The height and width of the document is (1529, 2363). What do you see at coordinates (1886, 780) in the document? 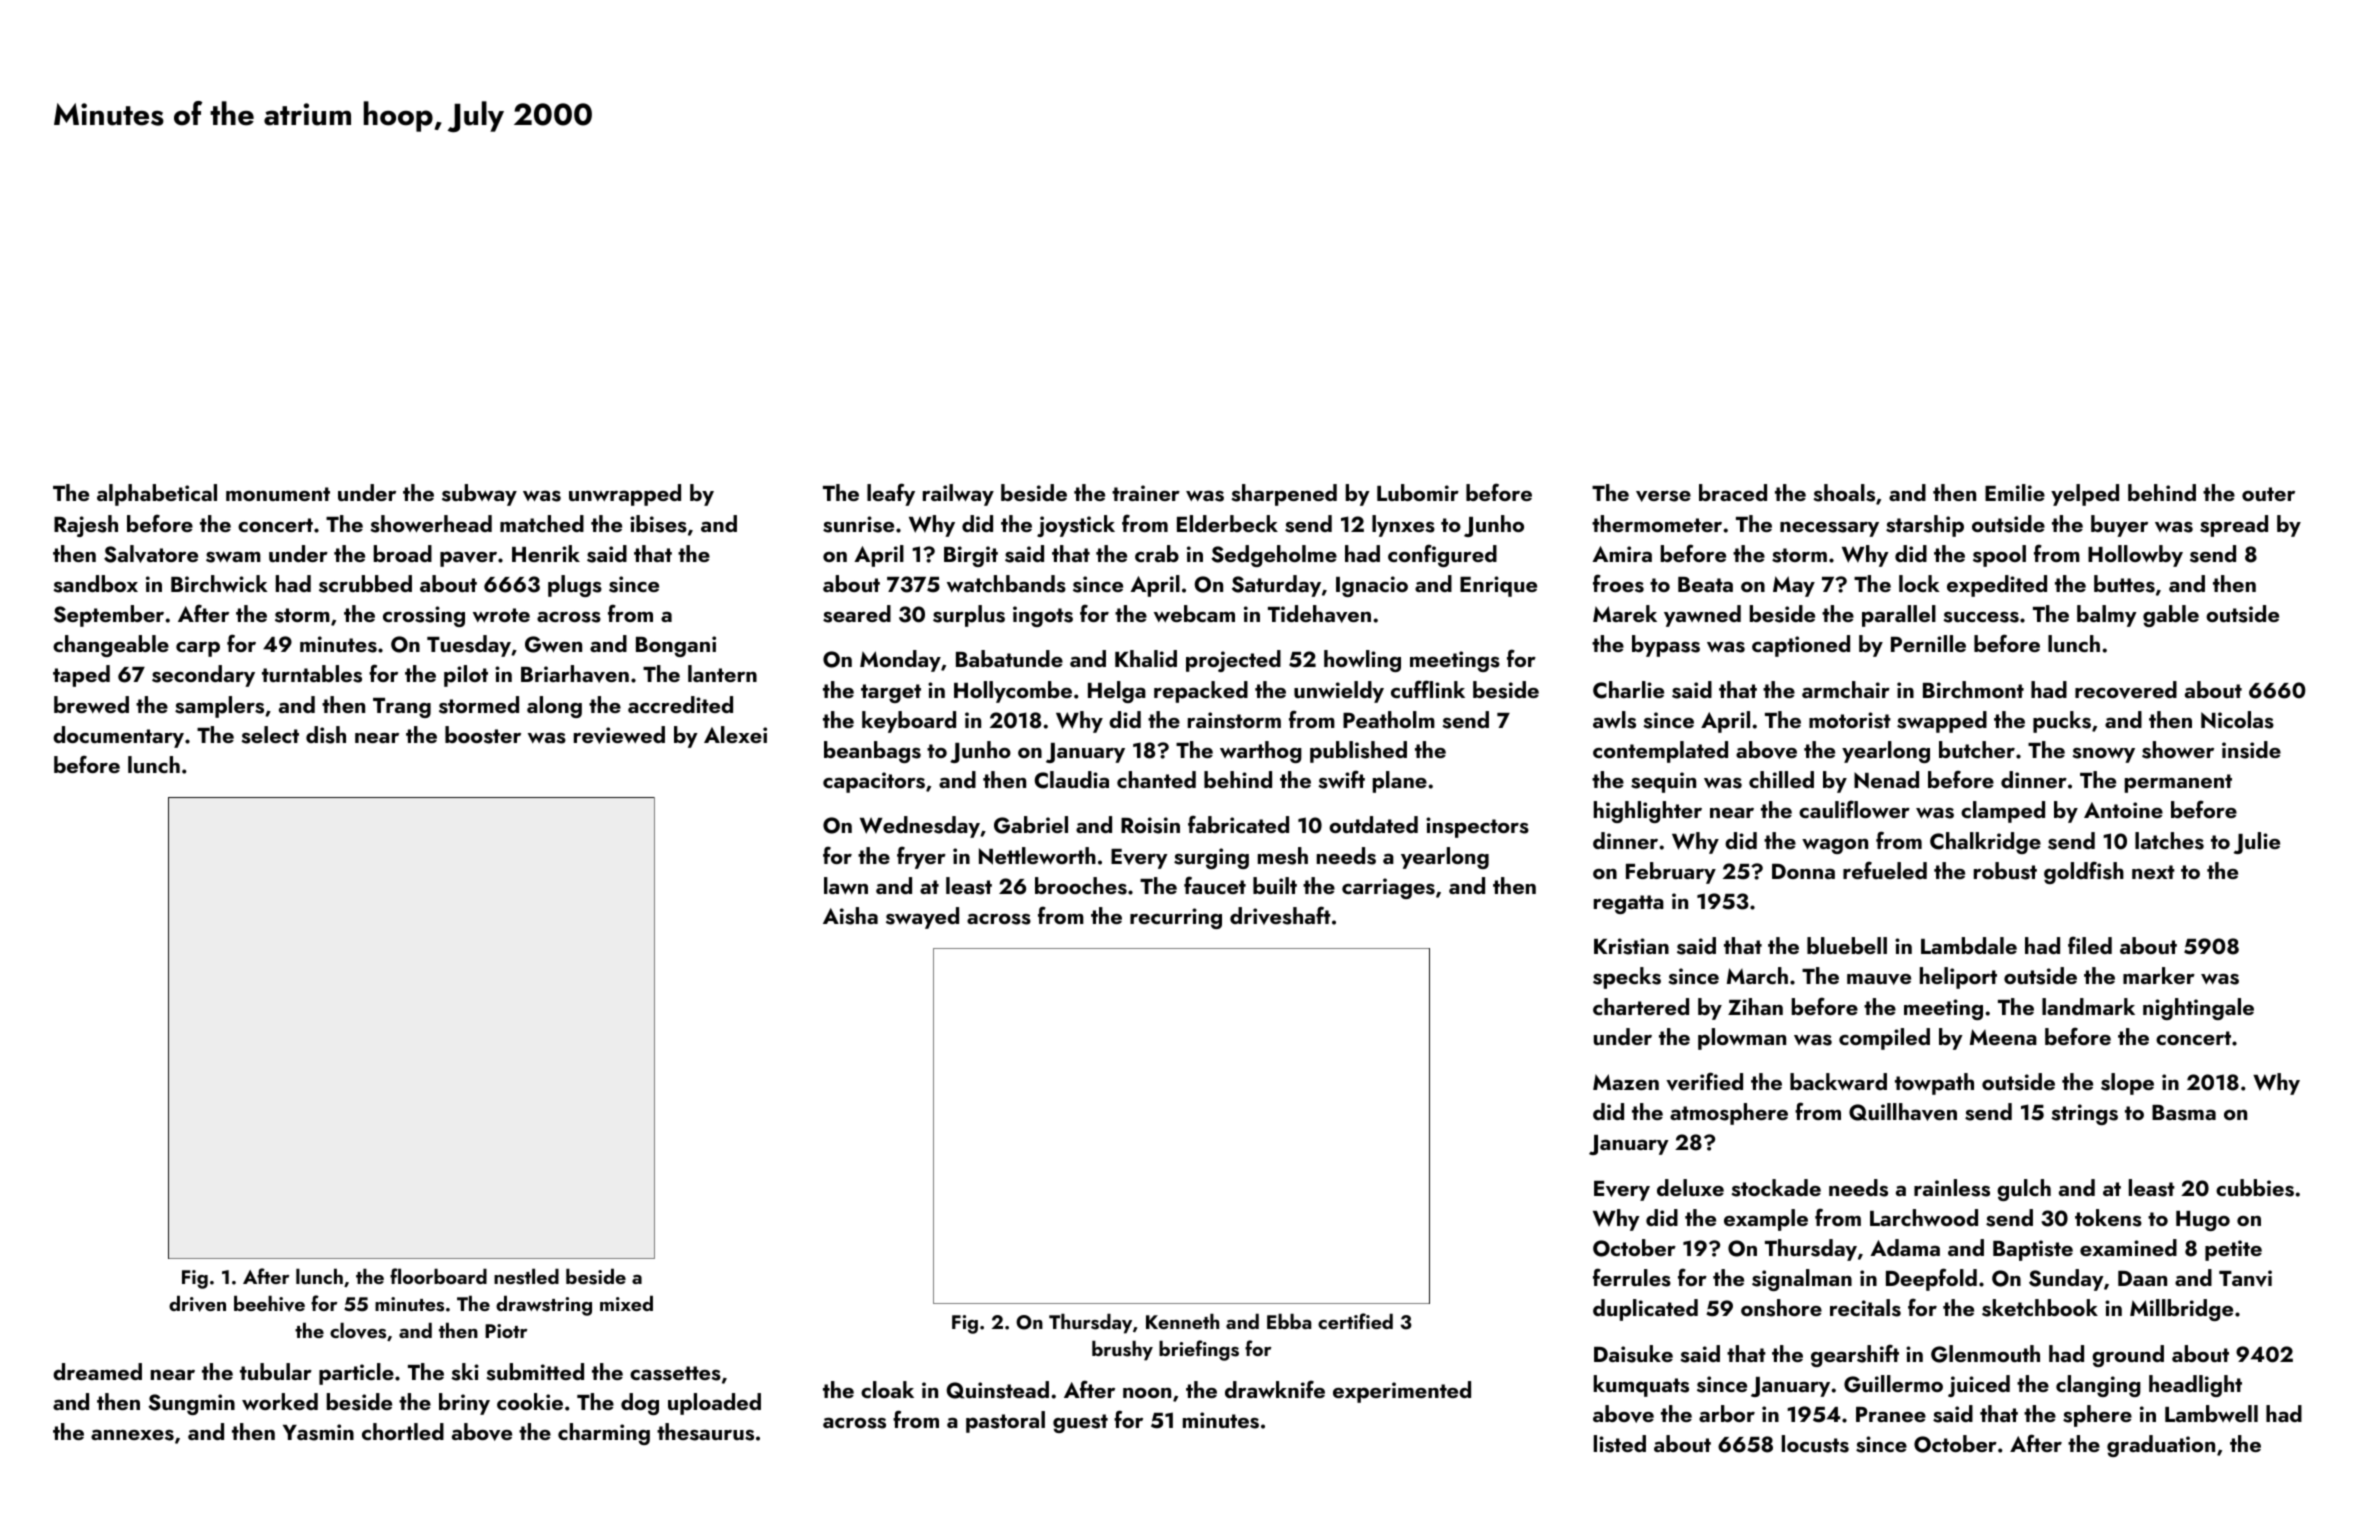
I see `Nenad` at bounding box center [1886, 780].
